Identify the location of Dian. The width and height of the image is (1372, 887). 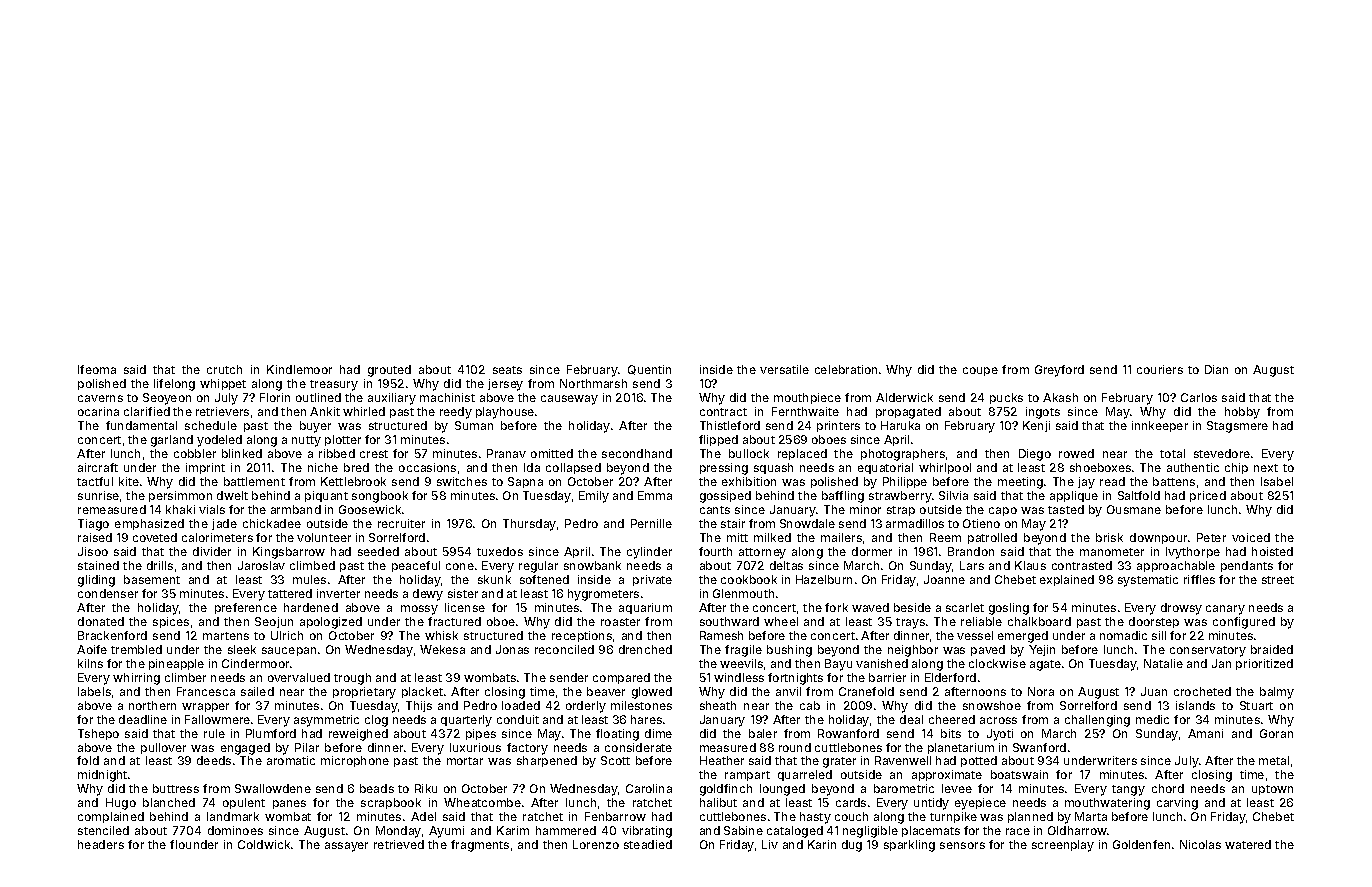
(1216, 369).
